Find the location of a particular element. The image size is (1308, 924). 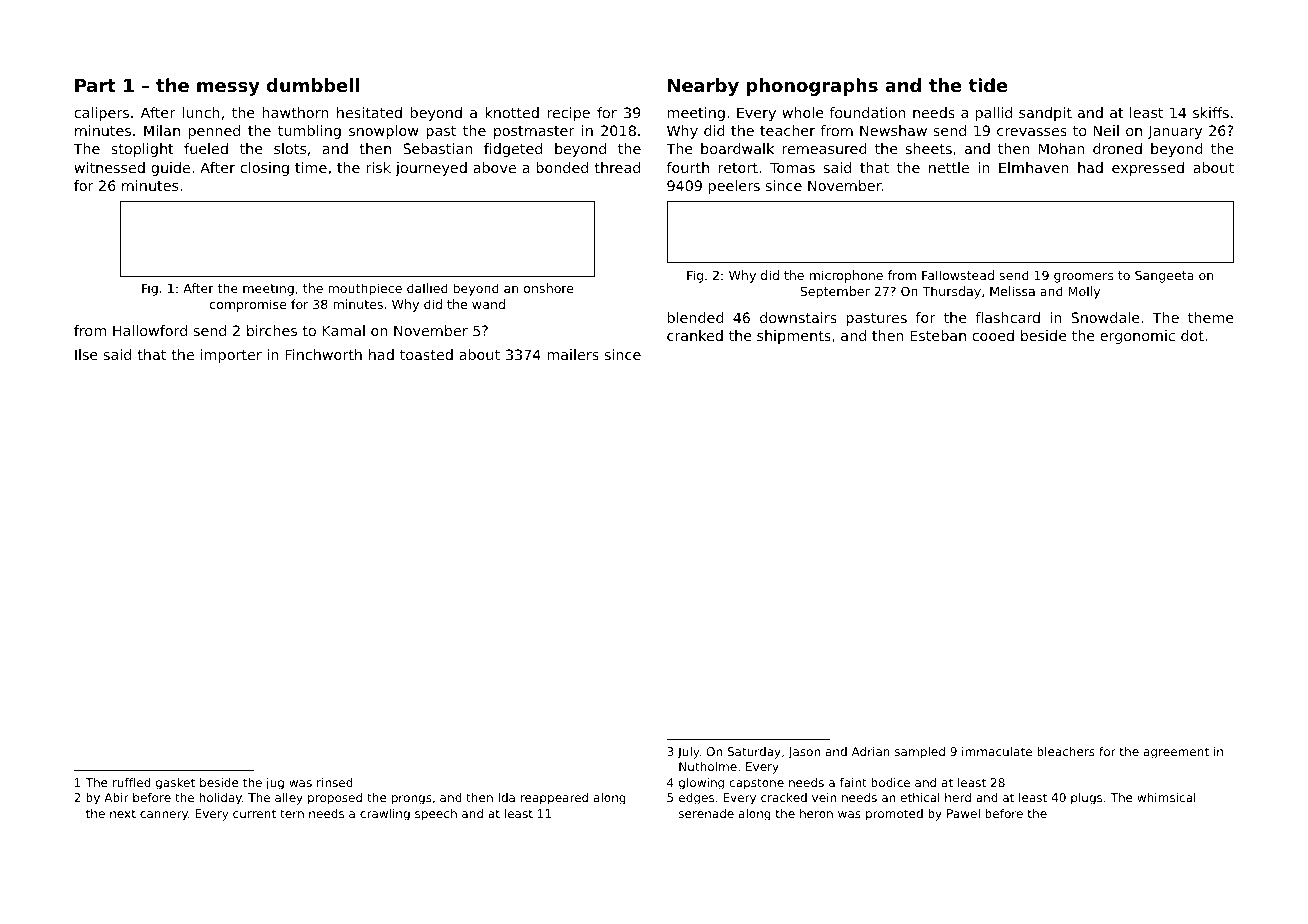

teacher is located at coordinates (787, 130).
